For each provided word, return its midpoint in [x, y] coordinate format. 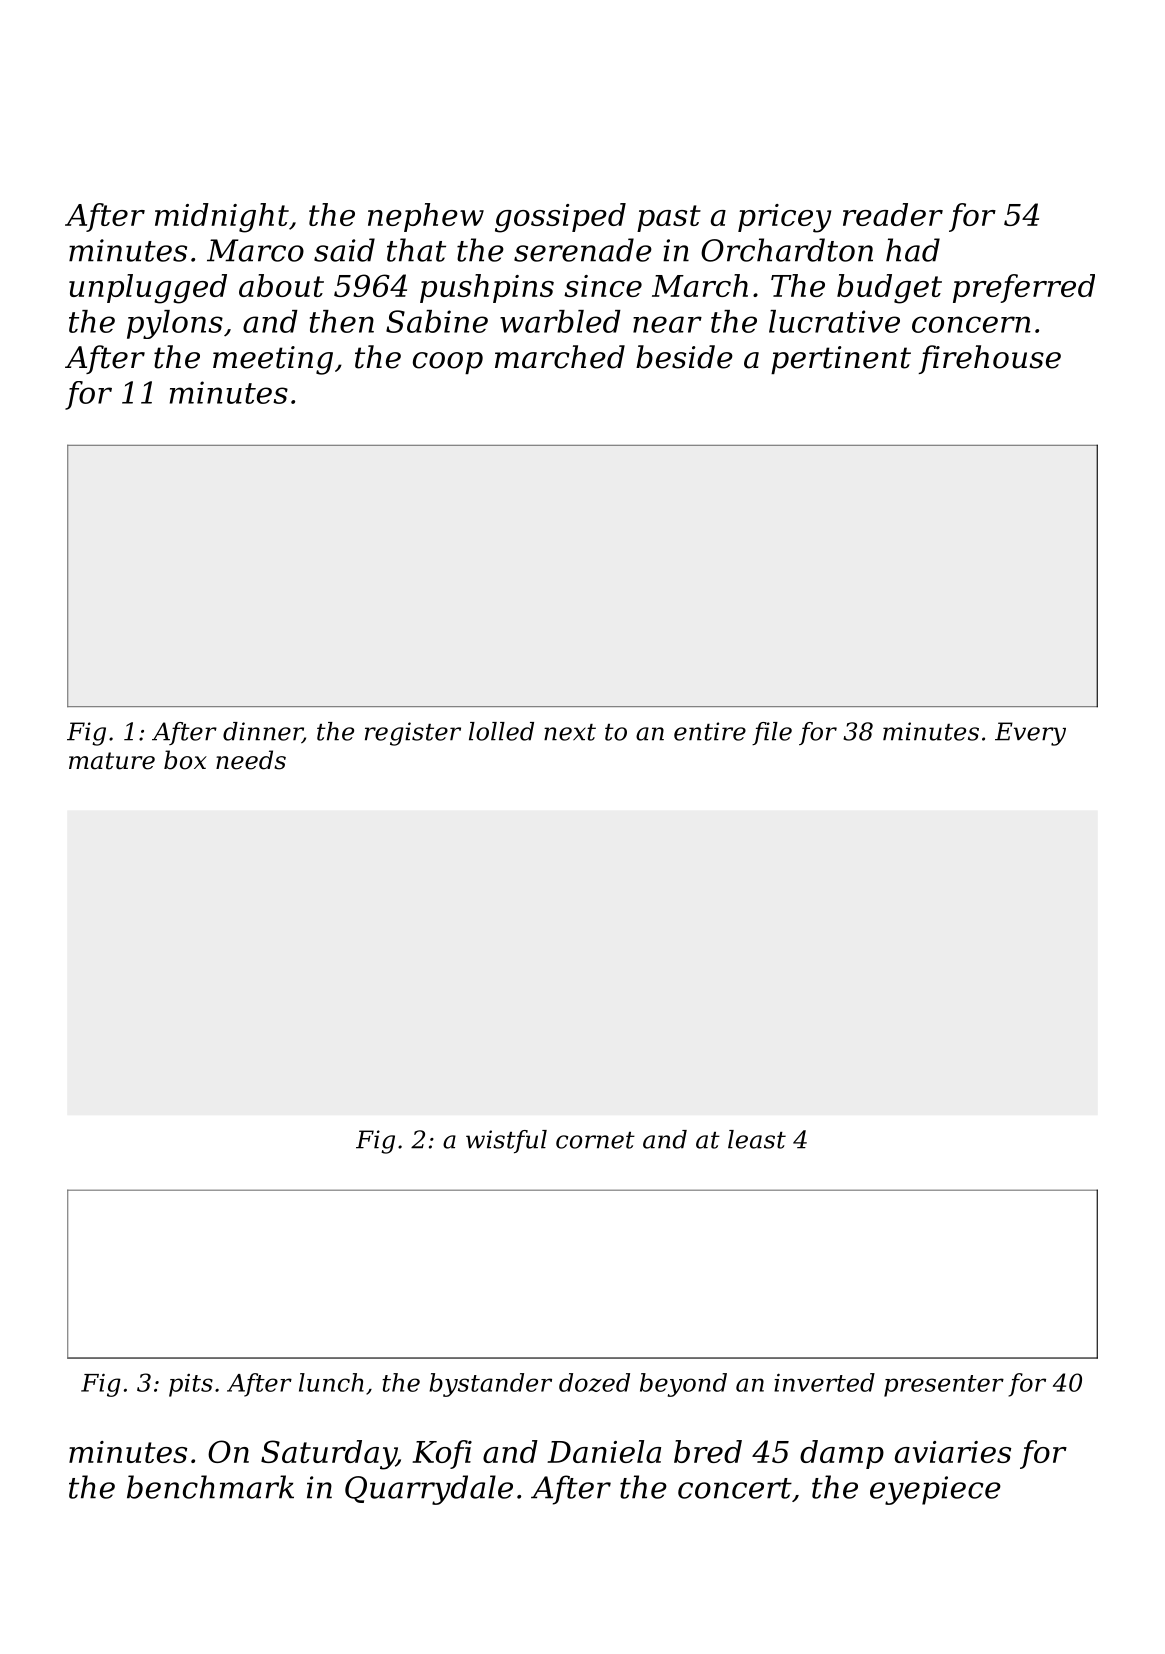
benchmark [210, 1487]
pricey [784, 218]
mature [112, 761]
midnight [222, 218]
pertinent [841, 360]
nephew [426, 217]
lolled [501, 731]
